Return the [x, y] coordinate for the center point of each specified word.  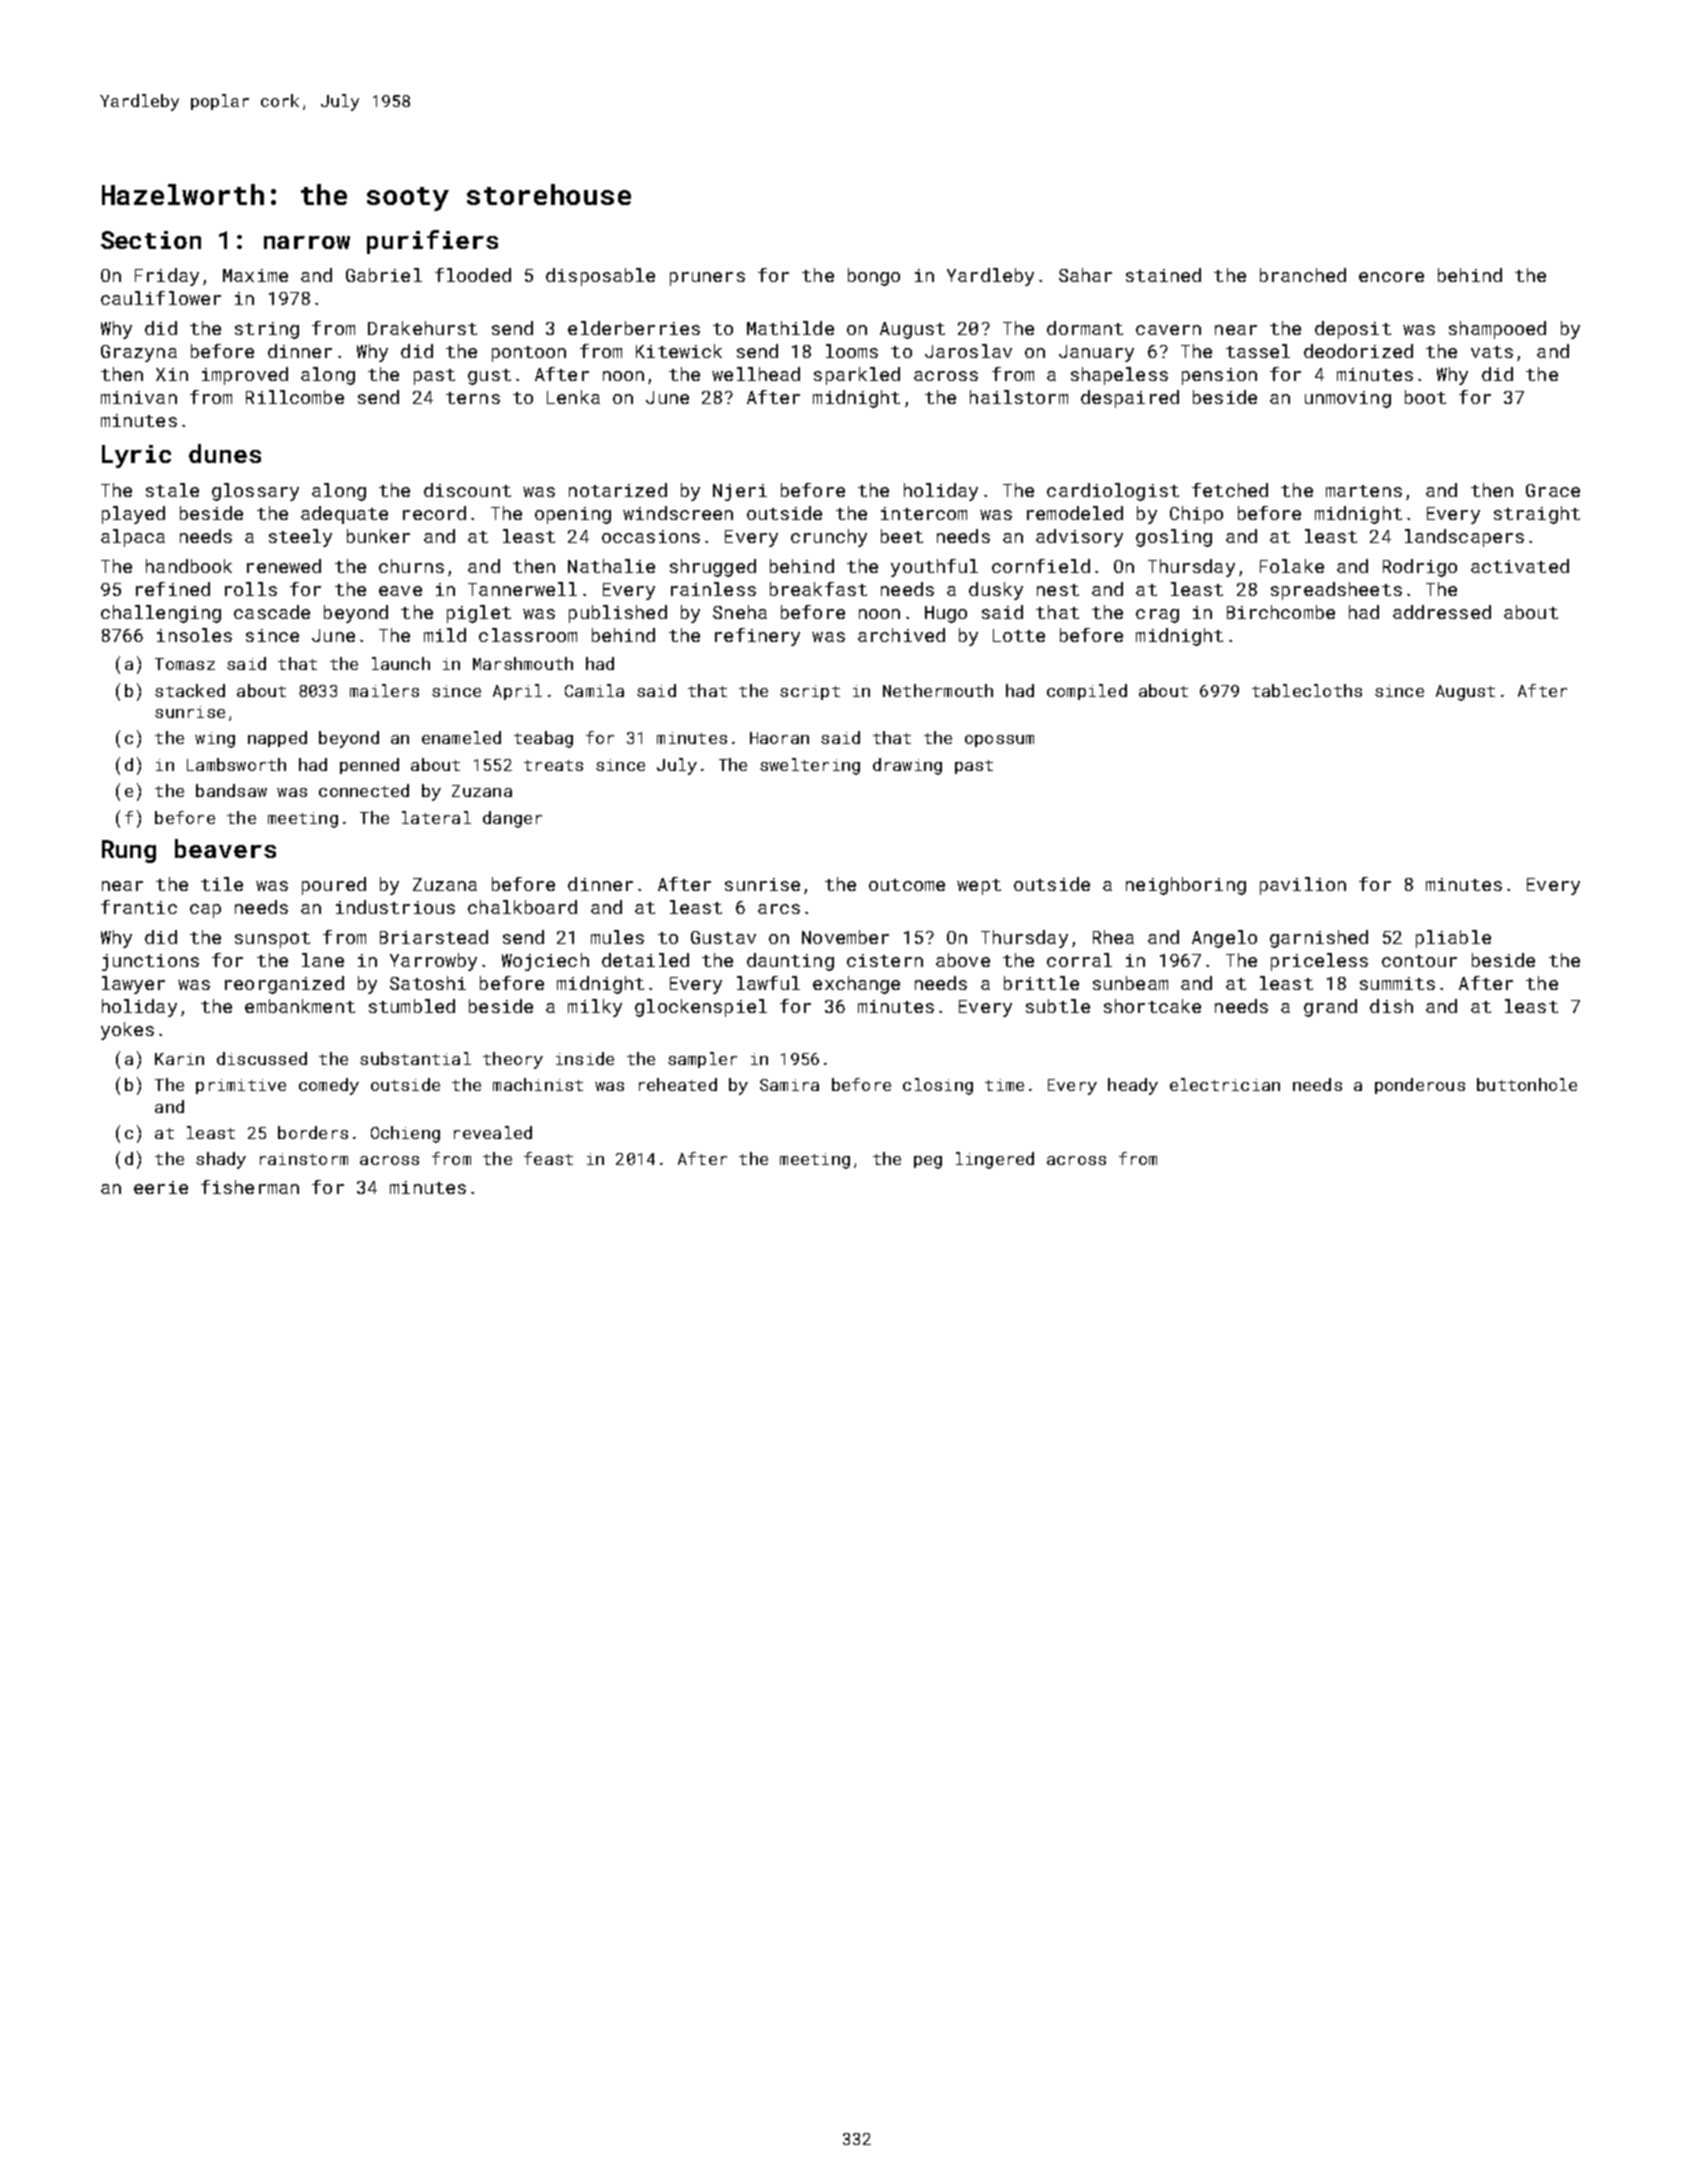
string [267, 330]
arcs [779, 909]
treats [553, 765]
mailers [384, 690]
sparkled [857, 376]
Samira [789, 1085]
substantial [415, 1058]
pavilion [1303, 886]
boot [1425, 397]
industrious [395, 907]
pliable [1453, 939]
